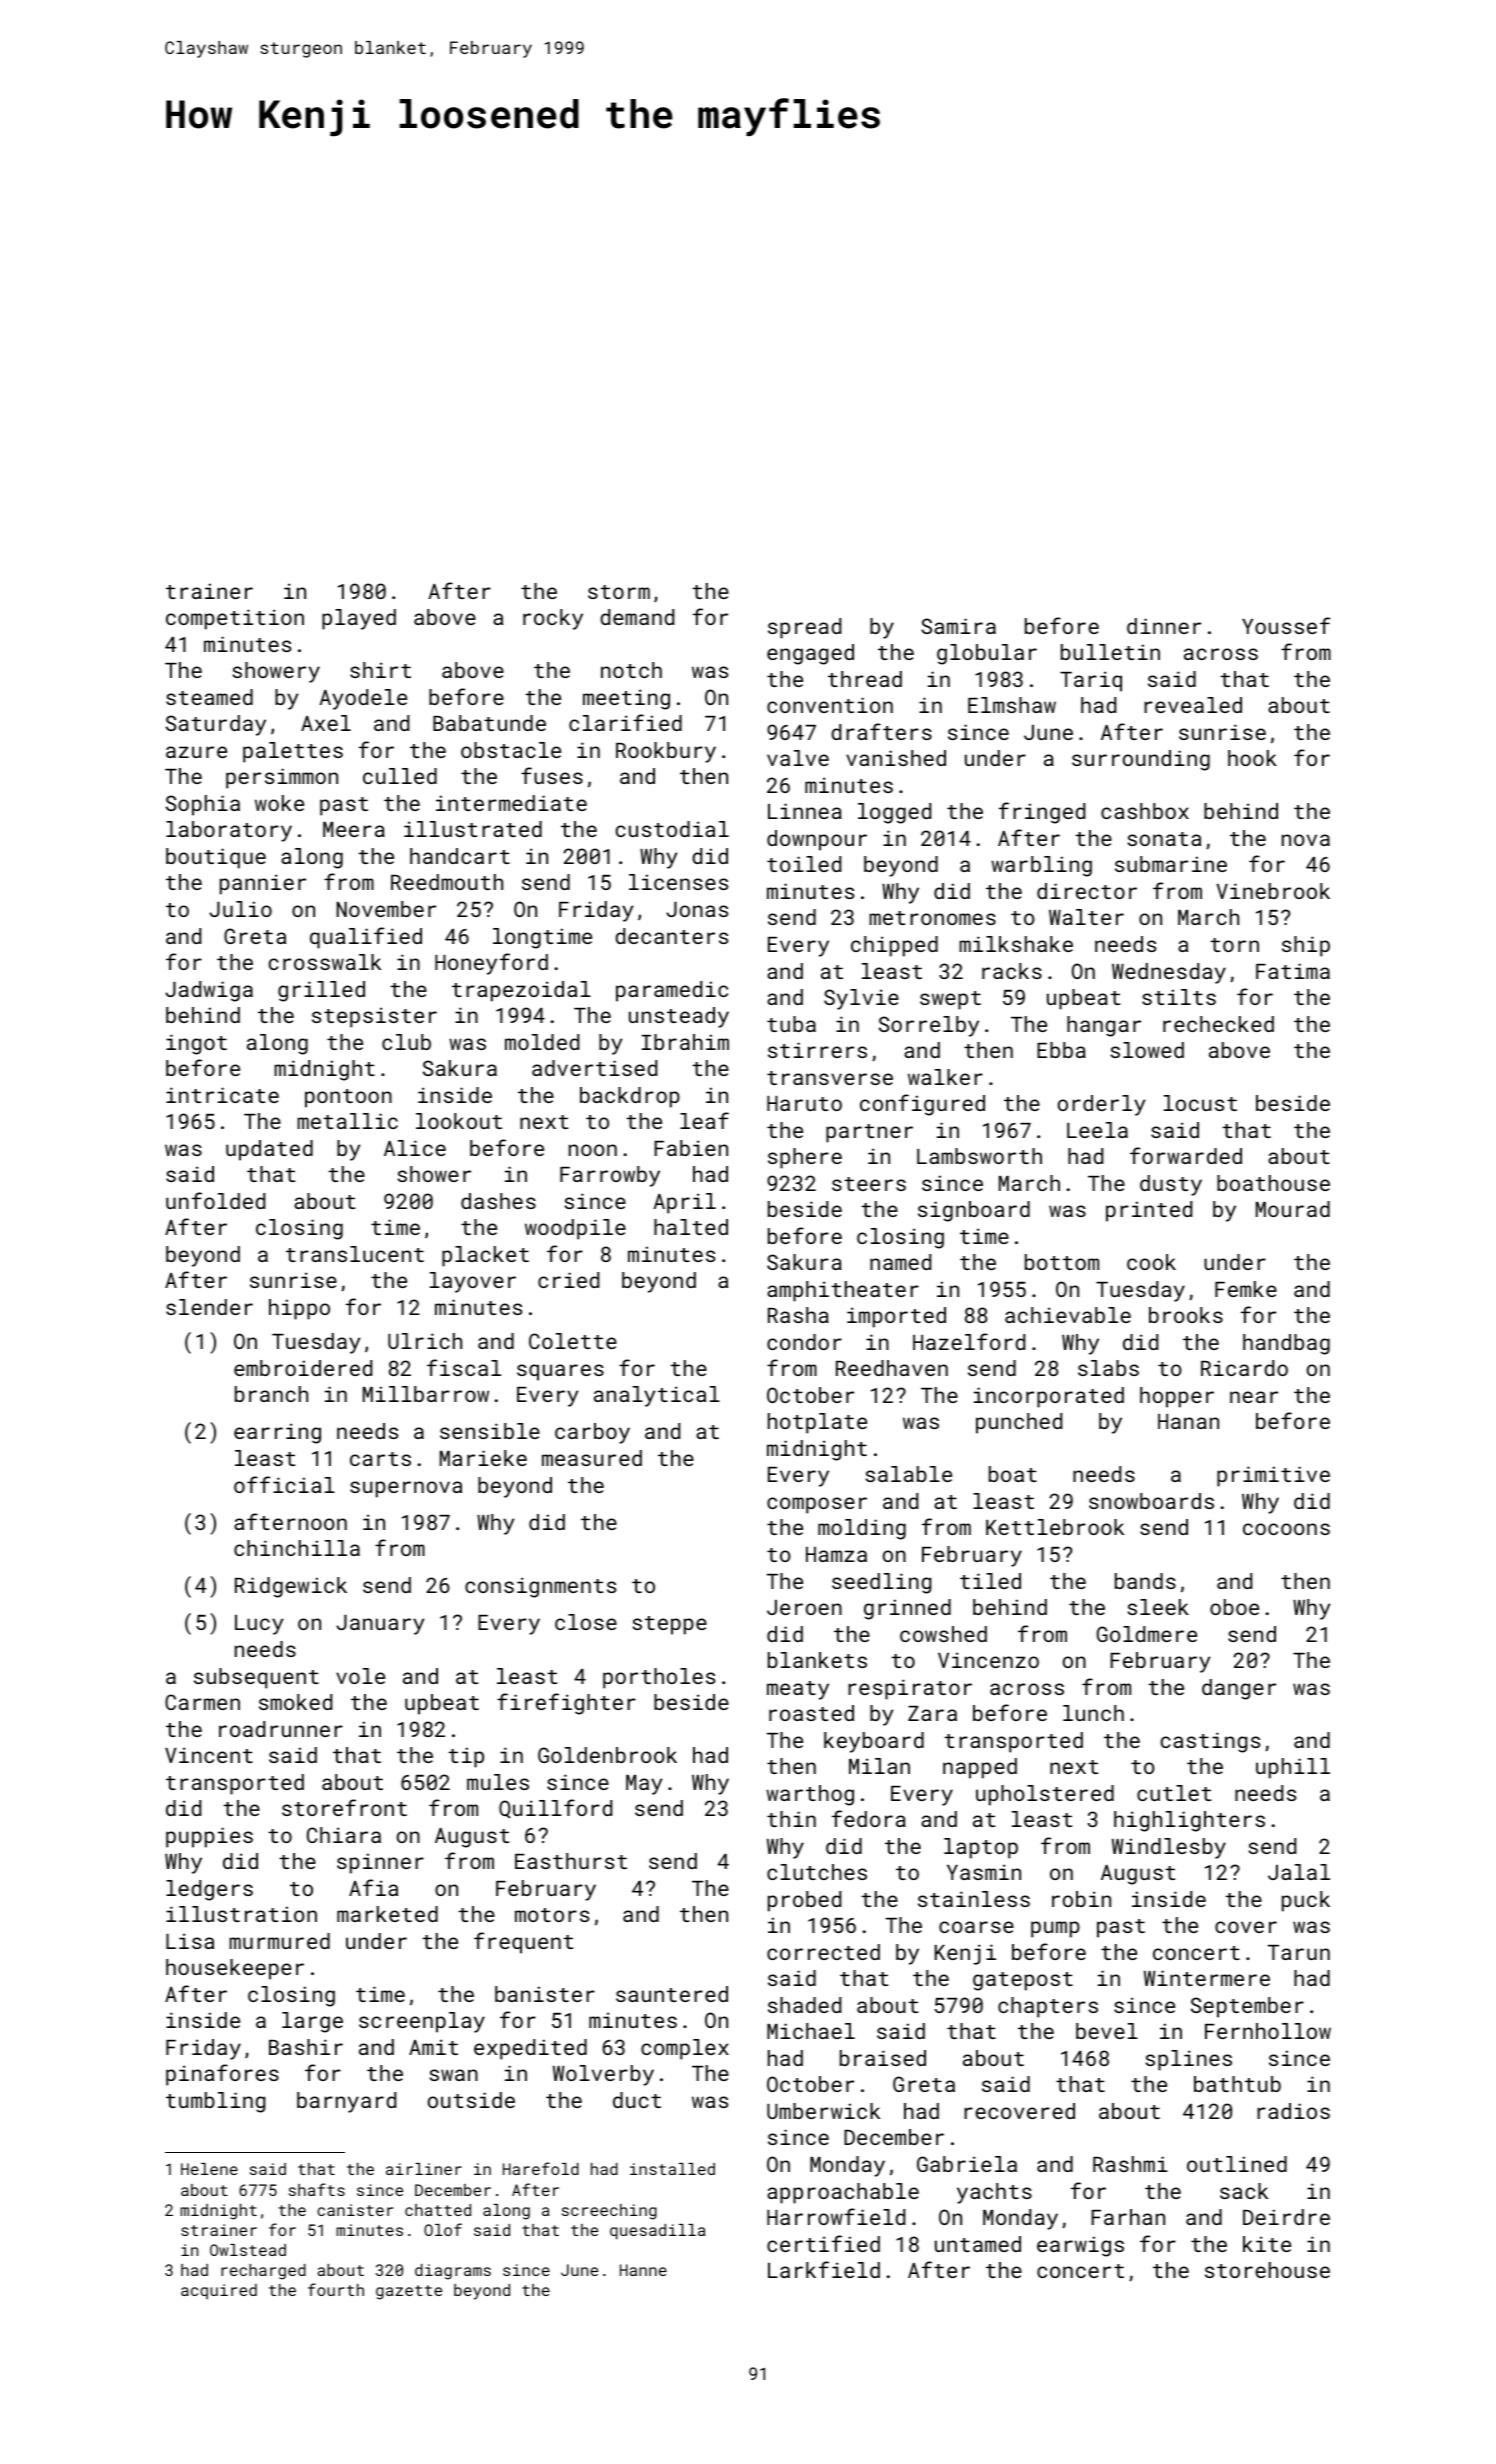 This document has width=1496, height=2464. What do you see at coordinates (1171, 864) in the document?
I see `submarine` at bounding box center [1171, 864].
